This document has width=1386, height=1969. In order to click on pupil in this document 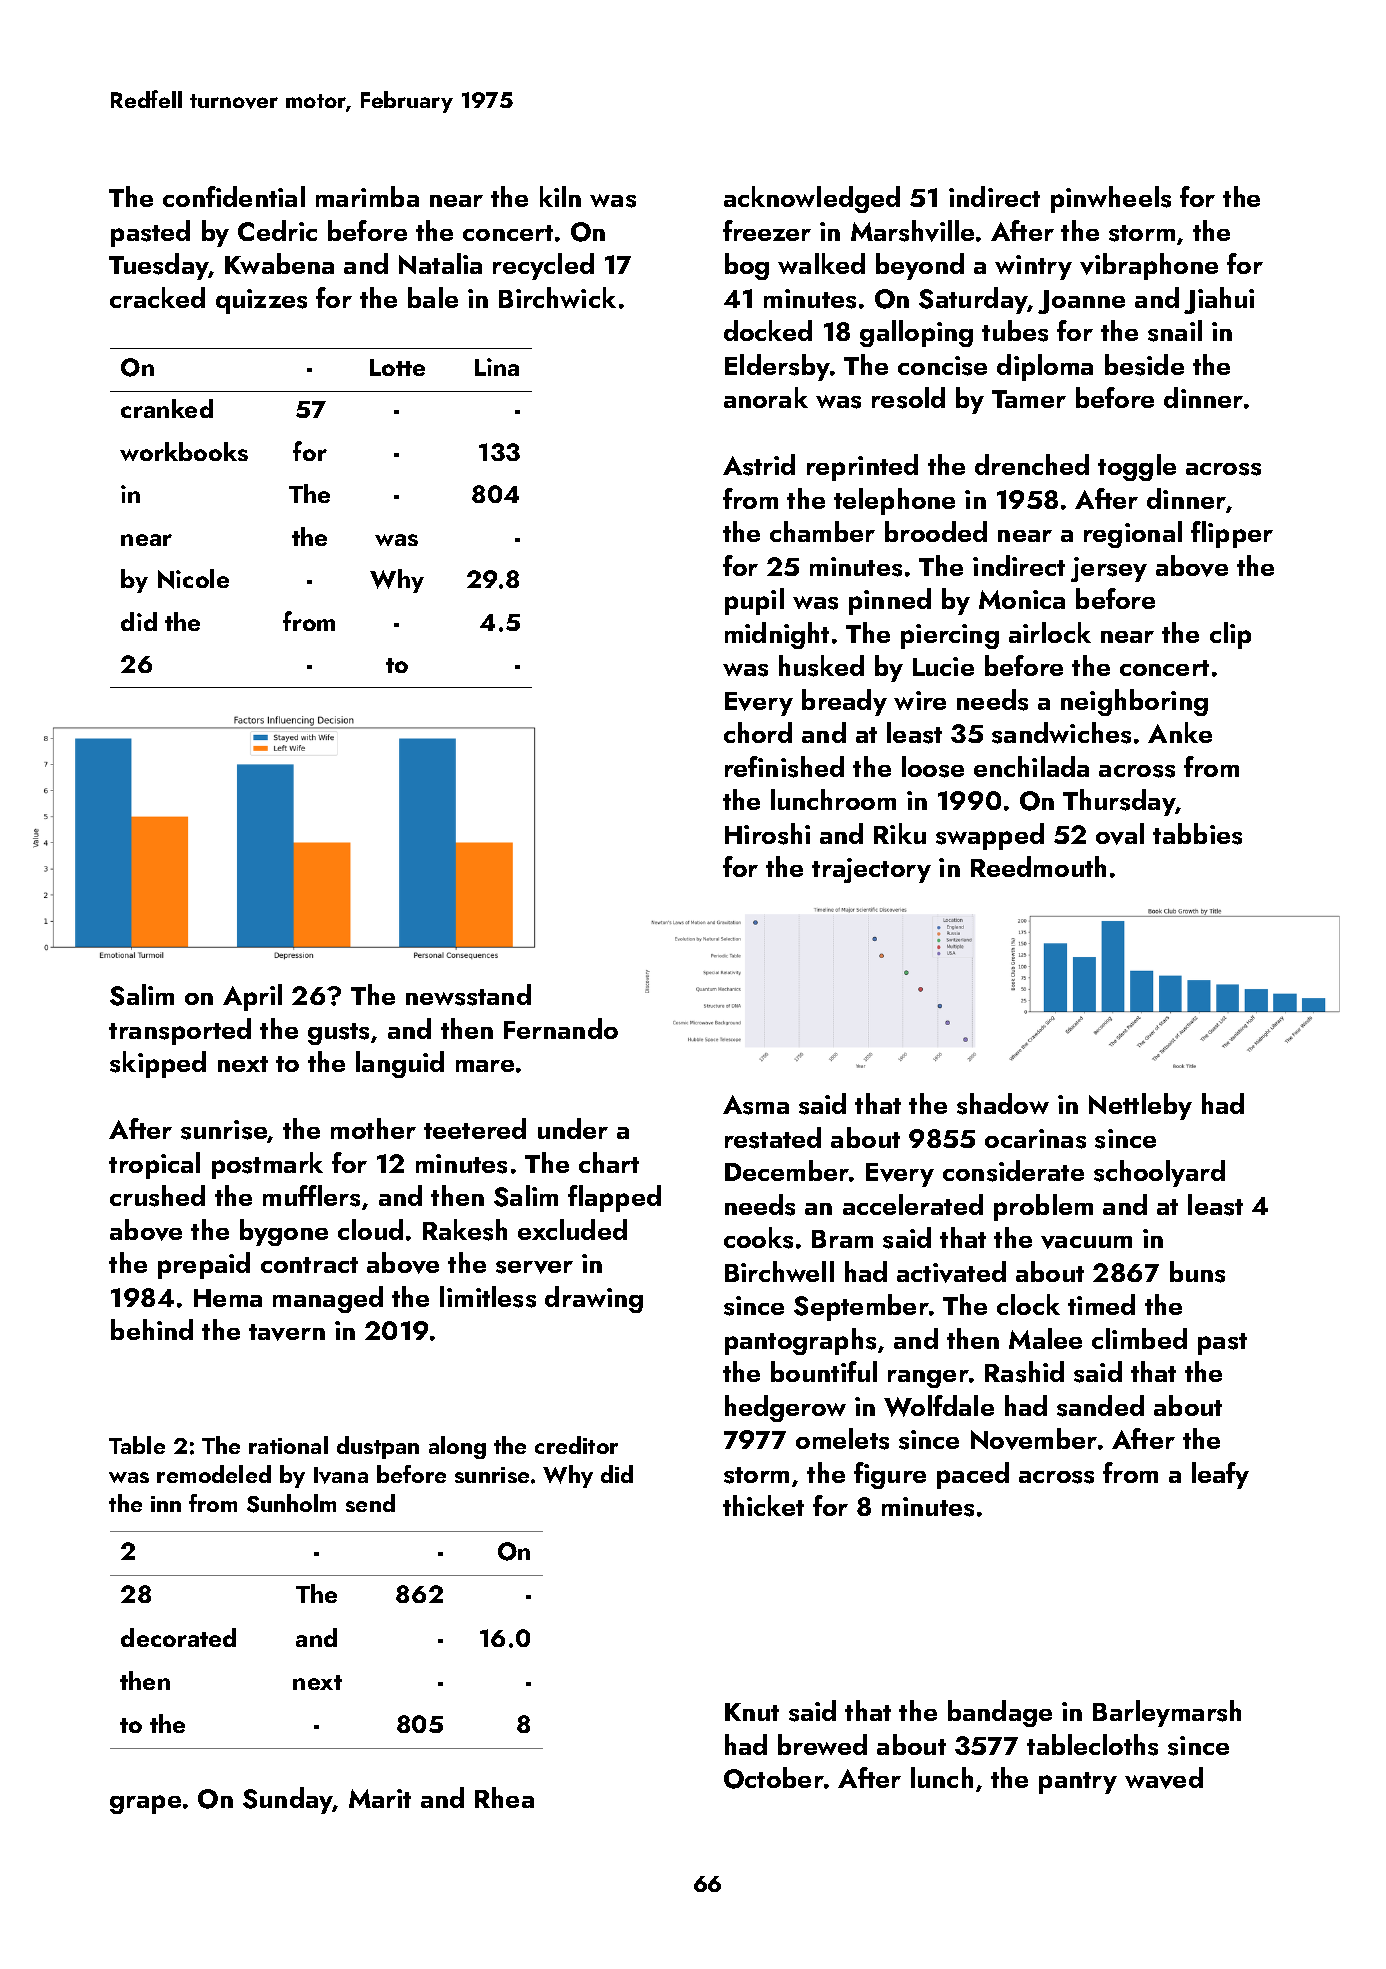, I will do `click(754, 601)`.
